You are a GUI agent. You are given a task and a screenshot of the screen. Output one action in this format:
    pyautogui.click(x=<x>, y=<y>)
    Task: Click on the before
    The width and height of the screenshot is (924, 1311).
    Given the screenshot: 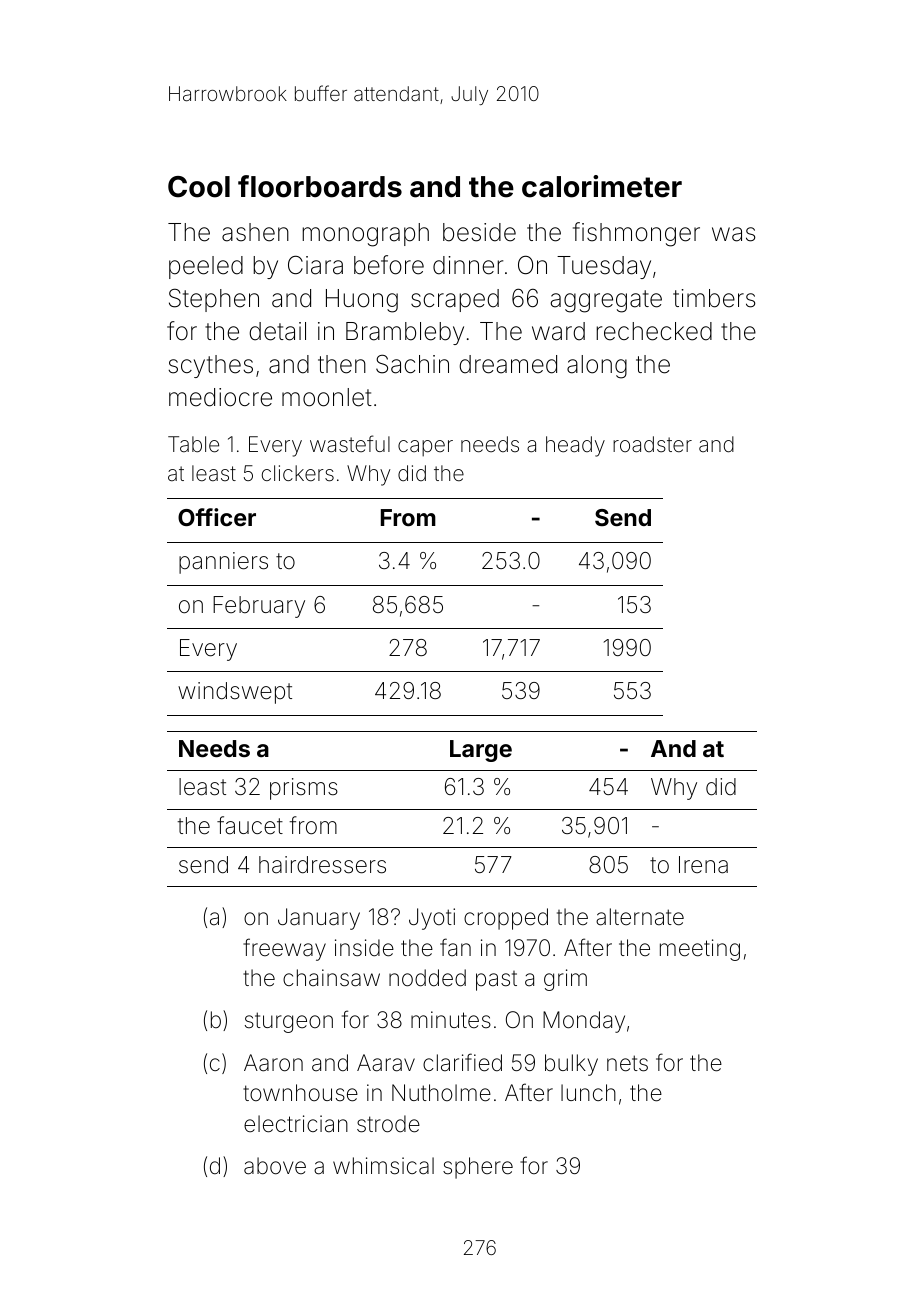 What is the action you would take?
    pyautogui.click(x=389, y=265)
